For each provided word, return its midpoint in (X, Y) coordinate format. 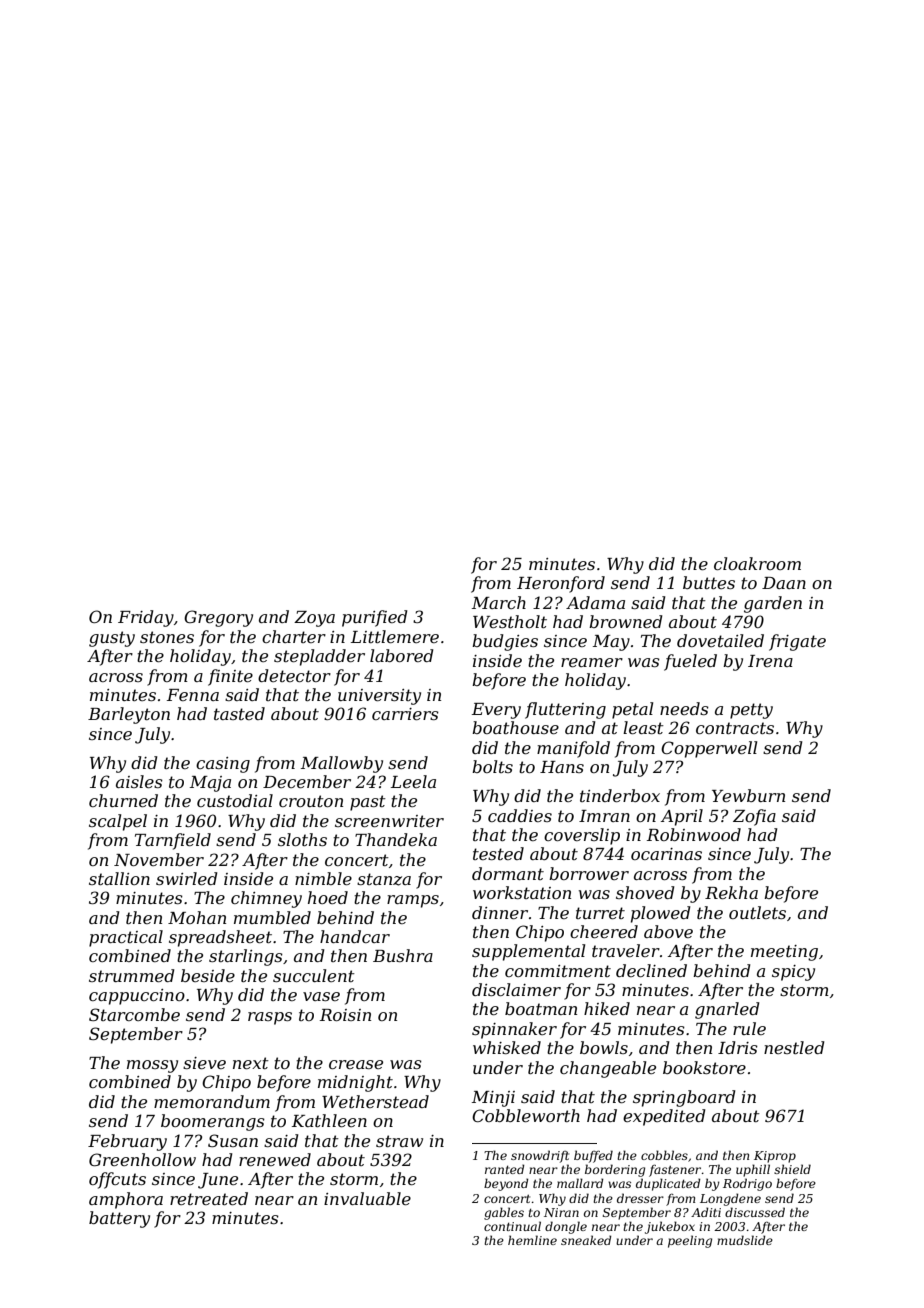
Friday (146, 618)
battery (119, 1219)
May (611, 643)
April (682, 817)
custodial (235, 800)
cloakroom (757, 563)
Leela (413, 781)
